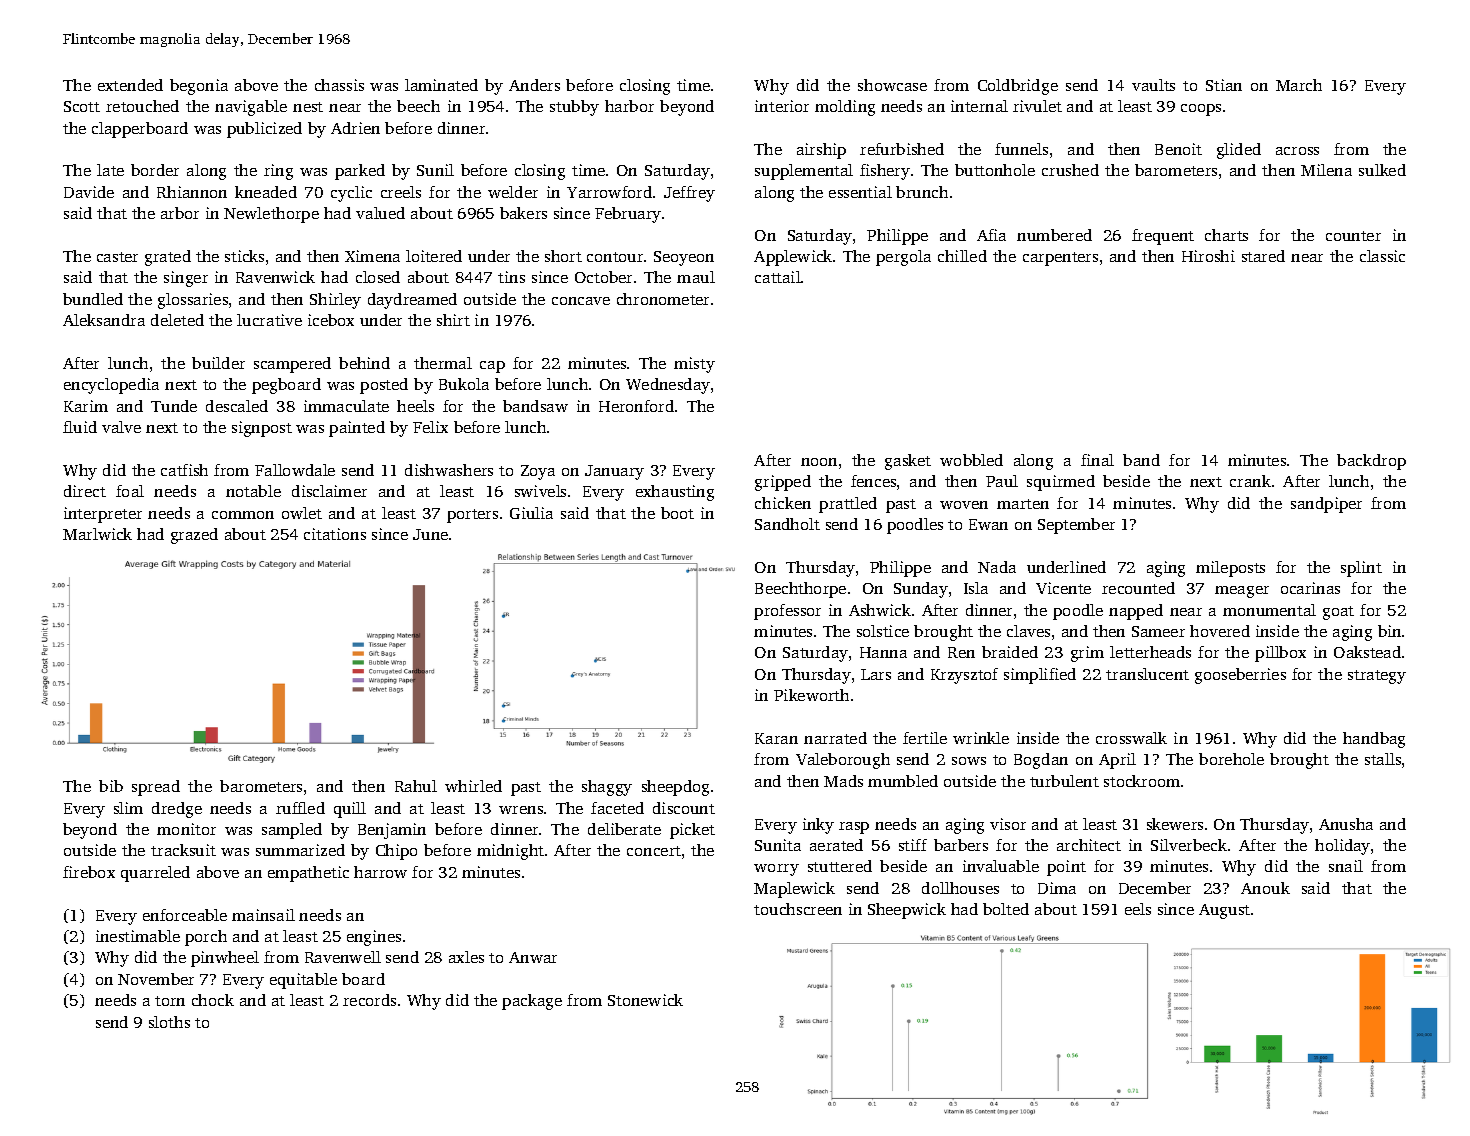 This image has height=1136, width=1470. What do you see at coordinates (1224, 85) in the image?
I see `Stian` at bounding box center [1224, 85].
